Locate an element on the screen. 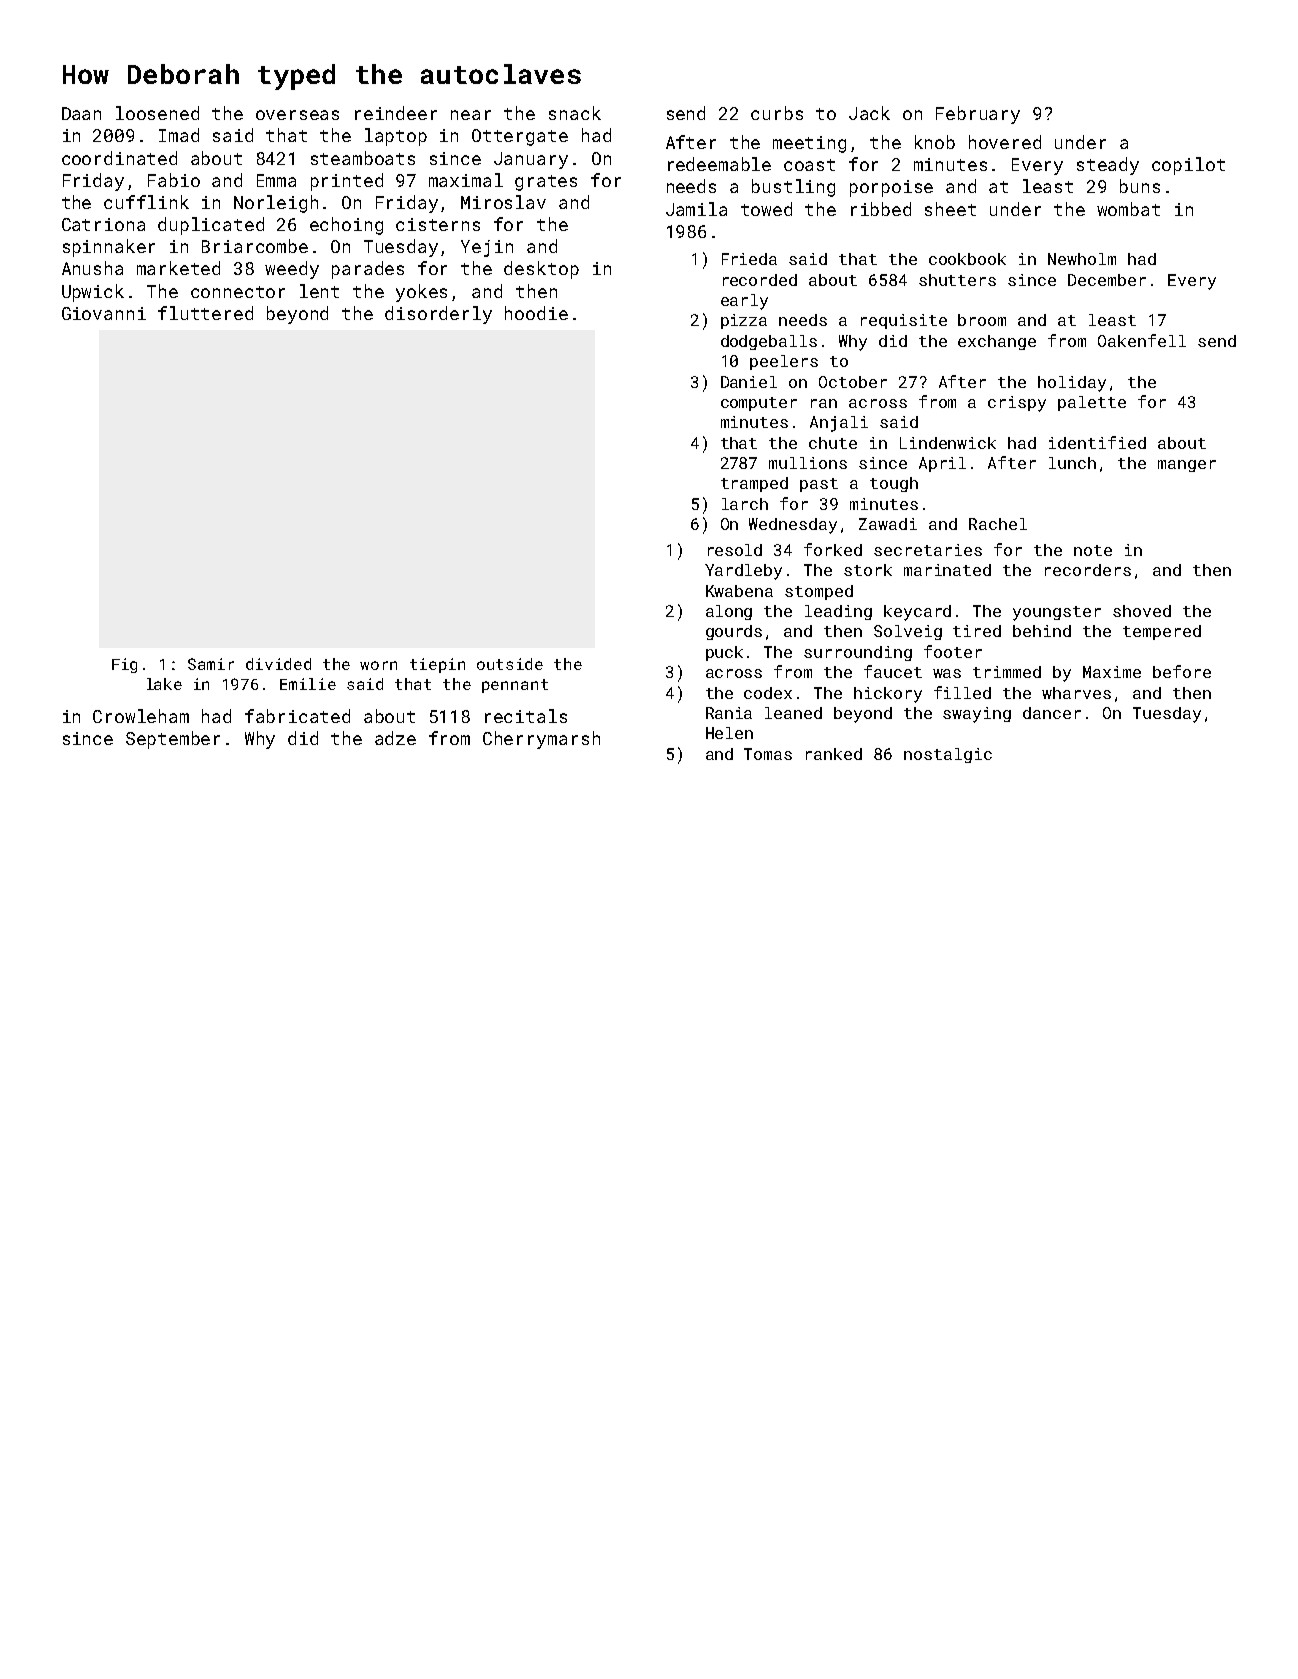 The width and height of the screenshot is (1298, 1679). Jack is located at coordinates (869, 113).
